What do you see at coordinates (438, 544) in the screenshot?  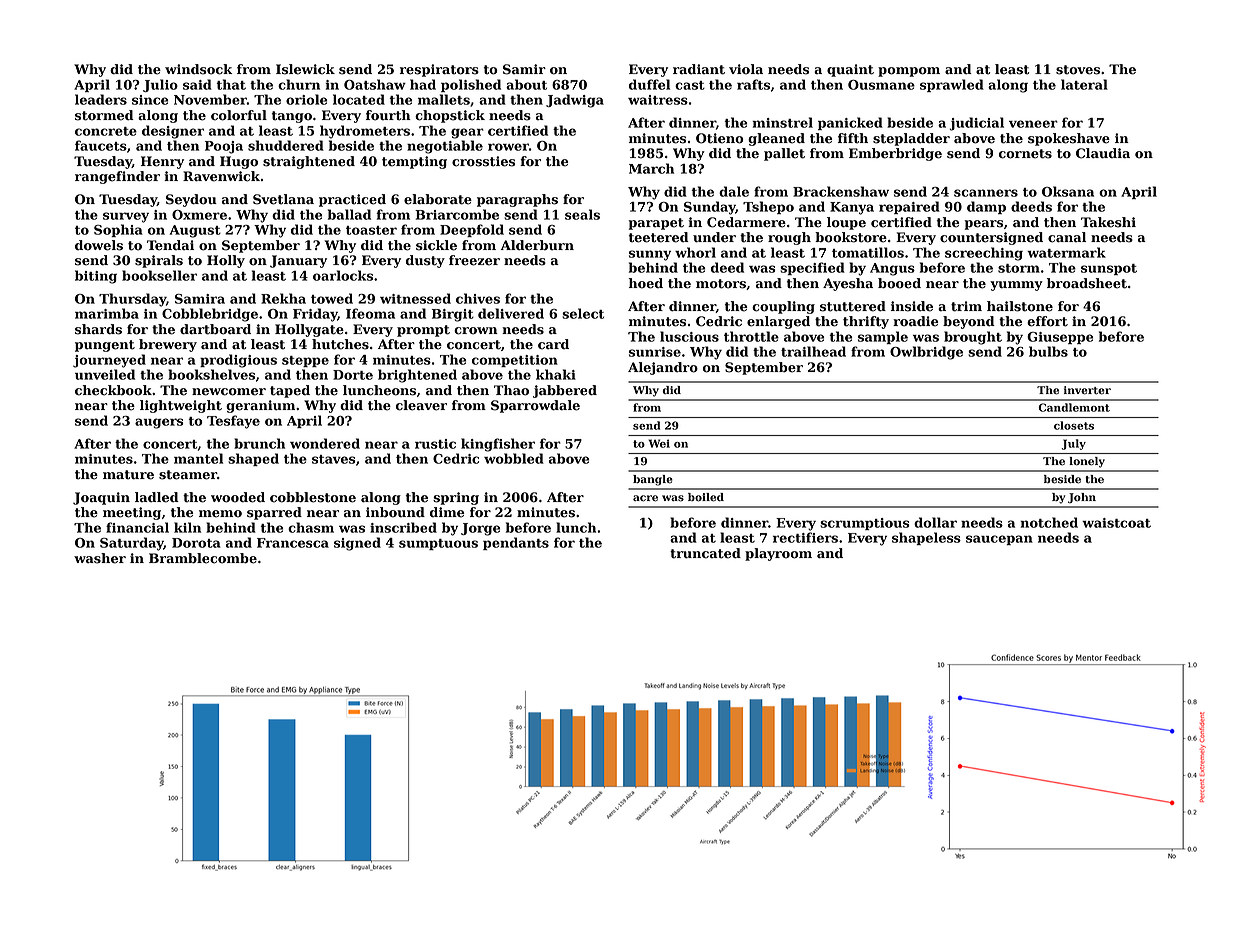 I see `sumptuous` at bounding box center [438, 544].
